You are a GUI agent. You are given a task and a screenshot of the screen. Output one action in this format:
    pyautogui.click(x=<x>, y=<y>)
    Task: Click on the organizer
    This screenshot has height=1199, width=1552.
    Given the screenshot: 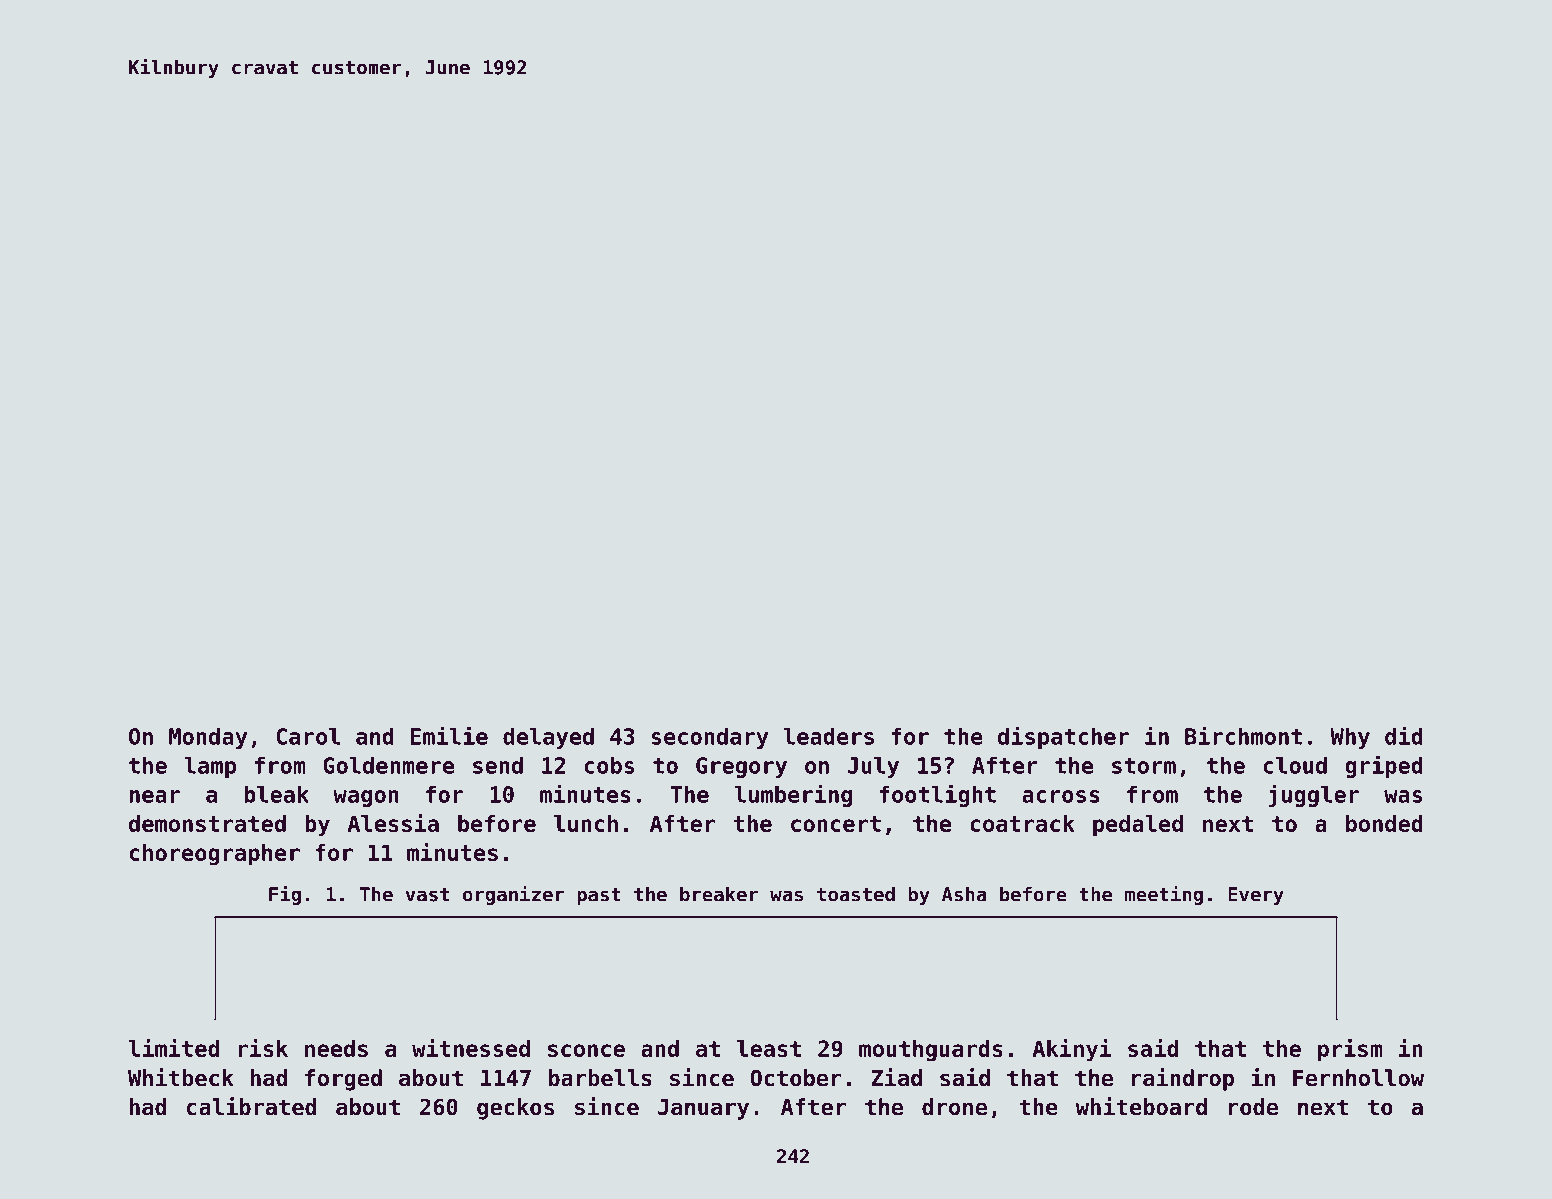 What is the action you would take?
    pyautogui.click(x=513, y=895)
